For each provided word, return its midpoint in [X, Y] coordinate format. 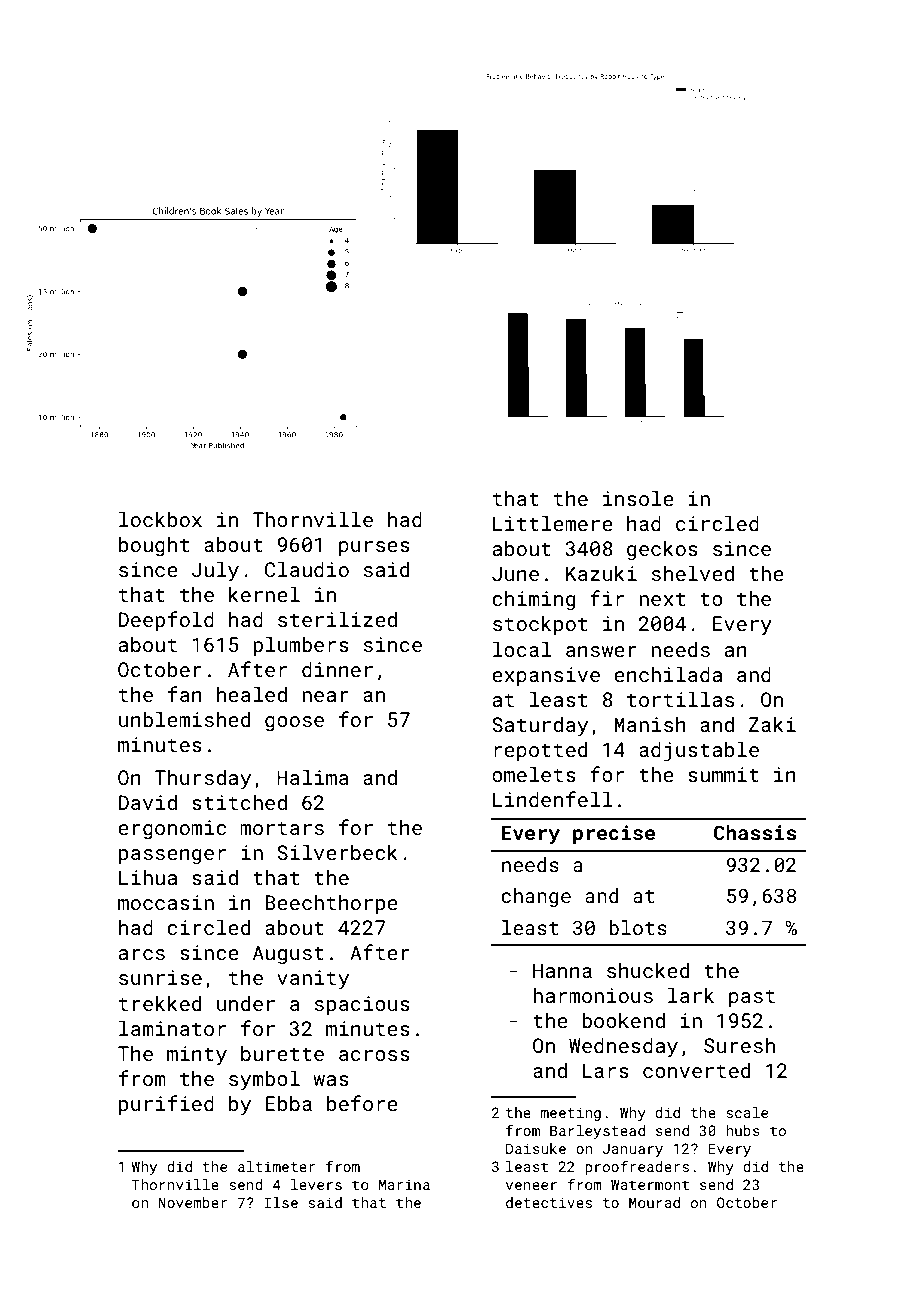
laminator [172, 1028]
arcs [142, 954]
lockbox [160, 519]
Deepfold [166, 621]
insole [638, 498]
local [522, 649]
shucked [648, 970]
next [662, 599]
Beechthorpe [331, 904]
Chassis [755, 832]
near [325, 696]
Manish [650, 724]
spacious [362, 1005]
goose [294, 723]
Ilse [281, 1202]
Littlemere [553, 523]
